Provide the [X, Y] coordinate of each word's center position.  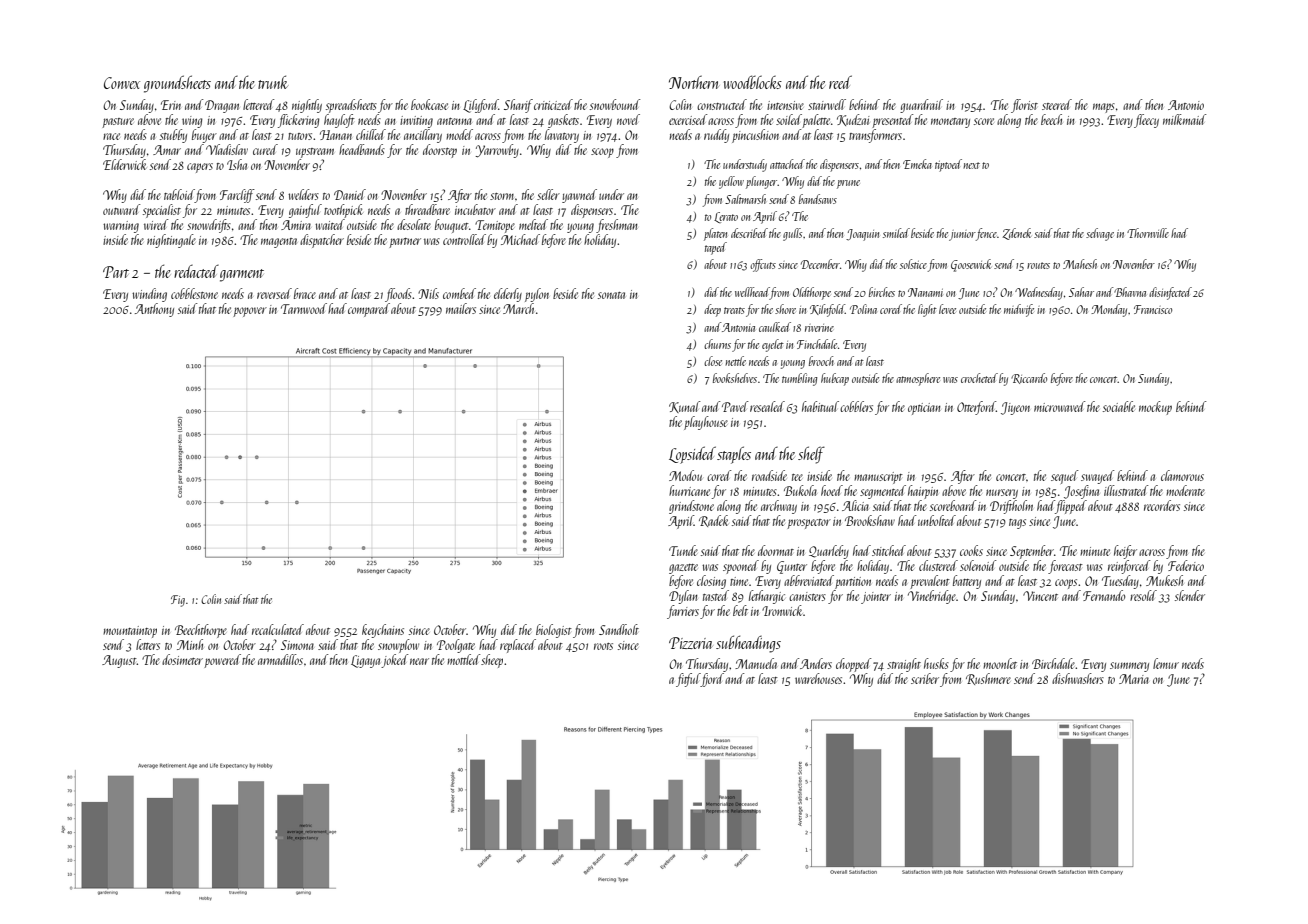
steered [1057, 104]
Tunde [683, 550]
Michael [520, 239]
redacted [196, 271]
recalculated [278, 629]
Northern [694, 82]
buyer [204, 136]
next [971, 165]
